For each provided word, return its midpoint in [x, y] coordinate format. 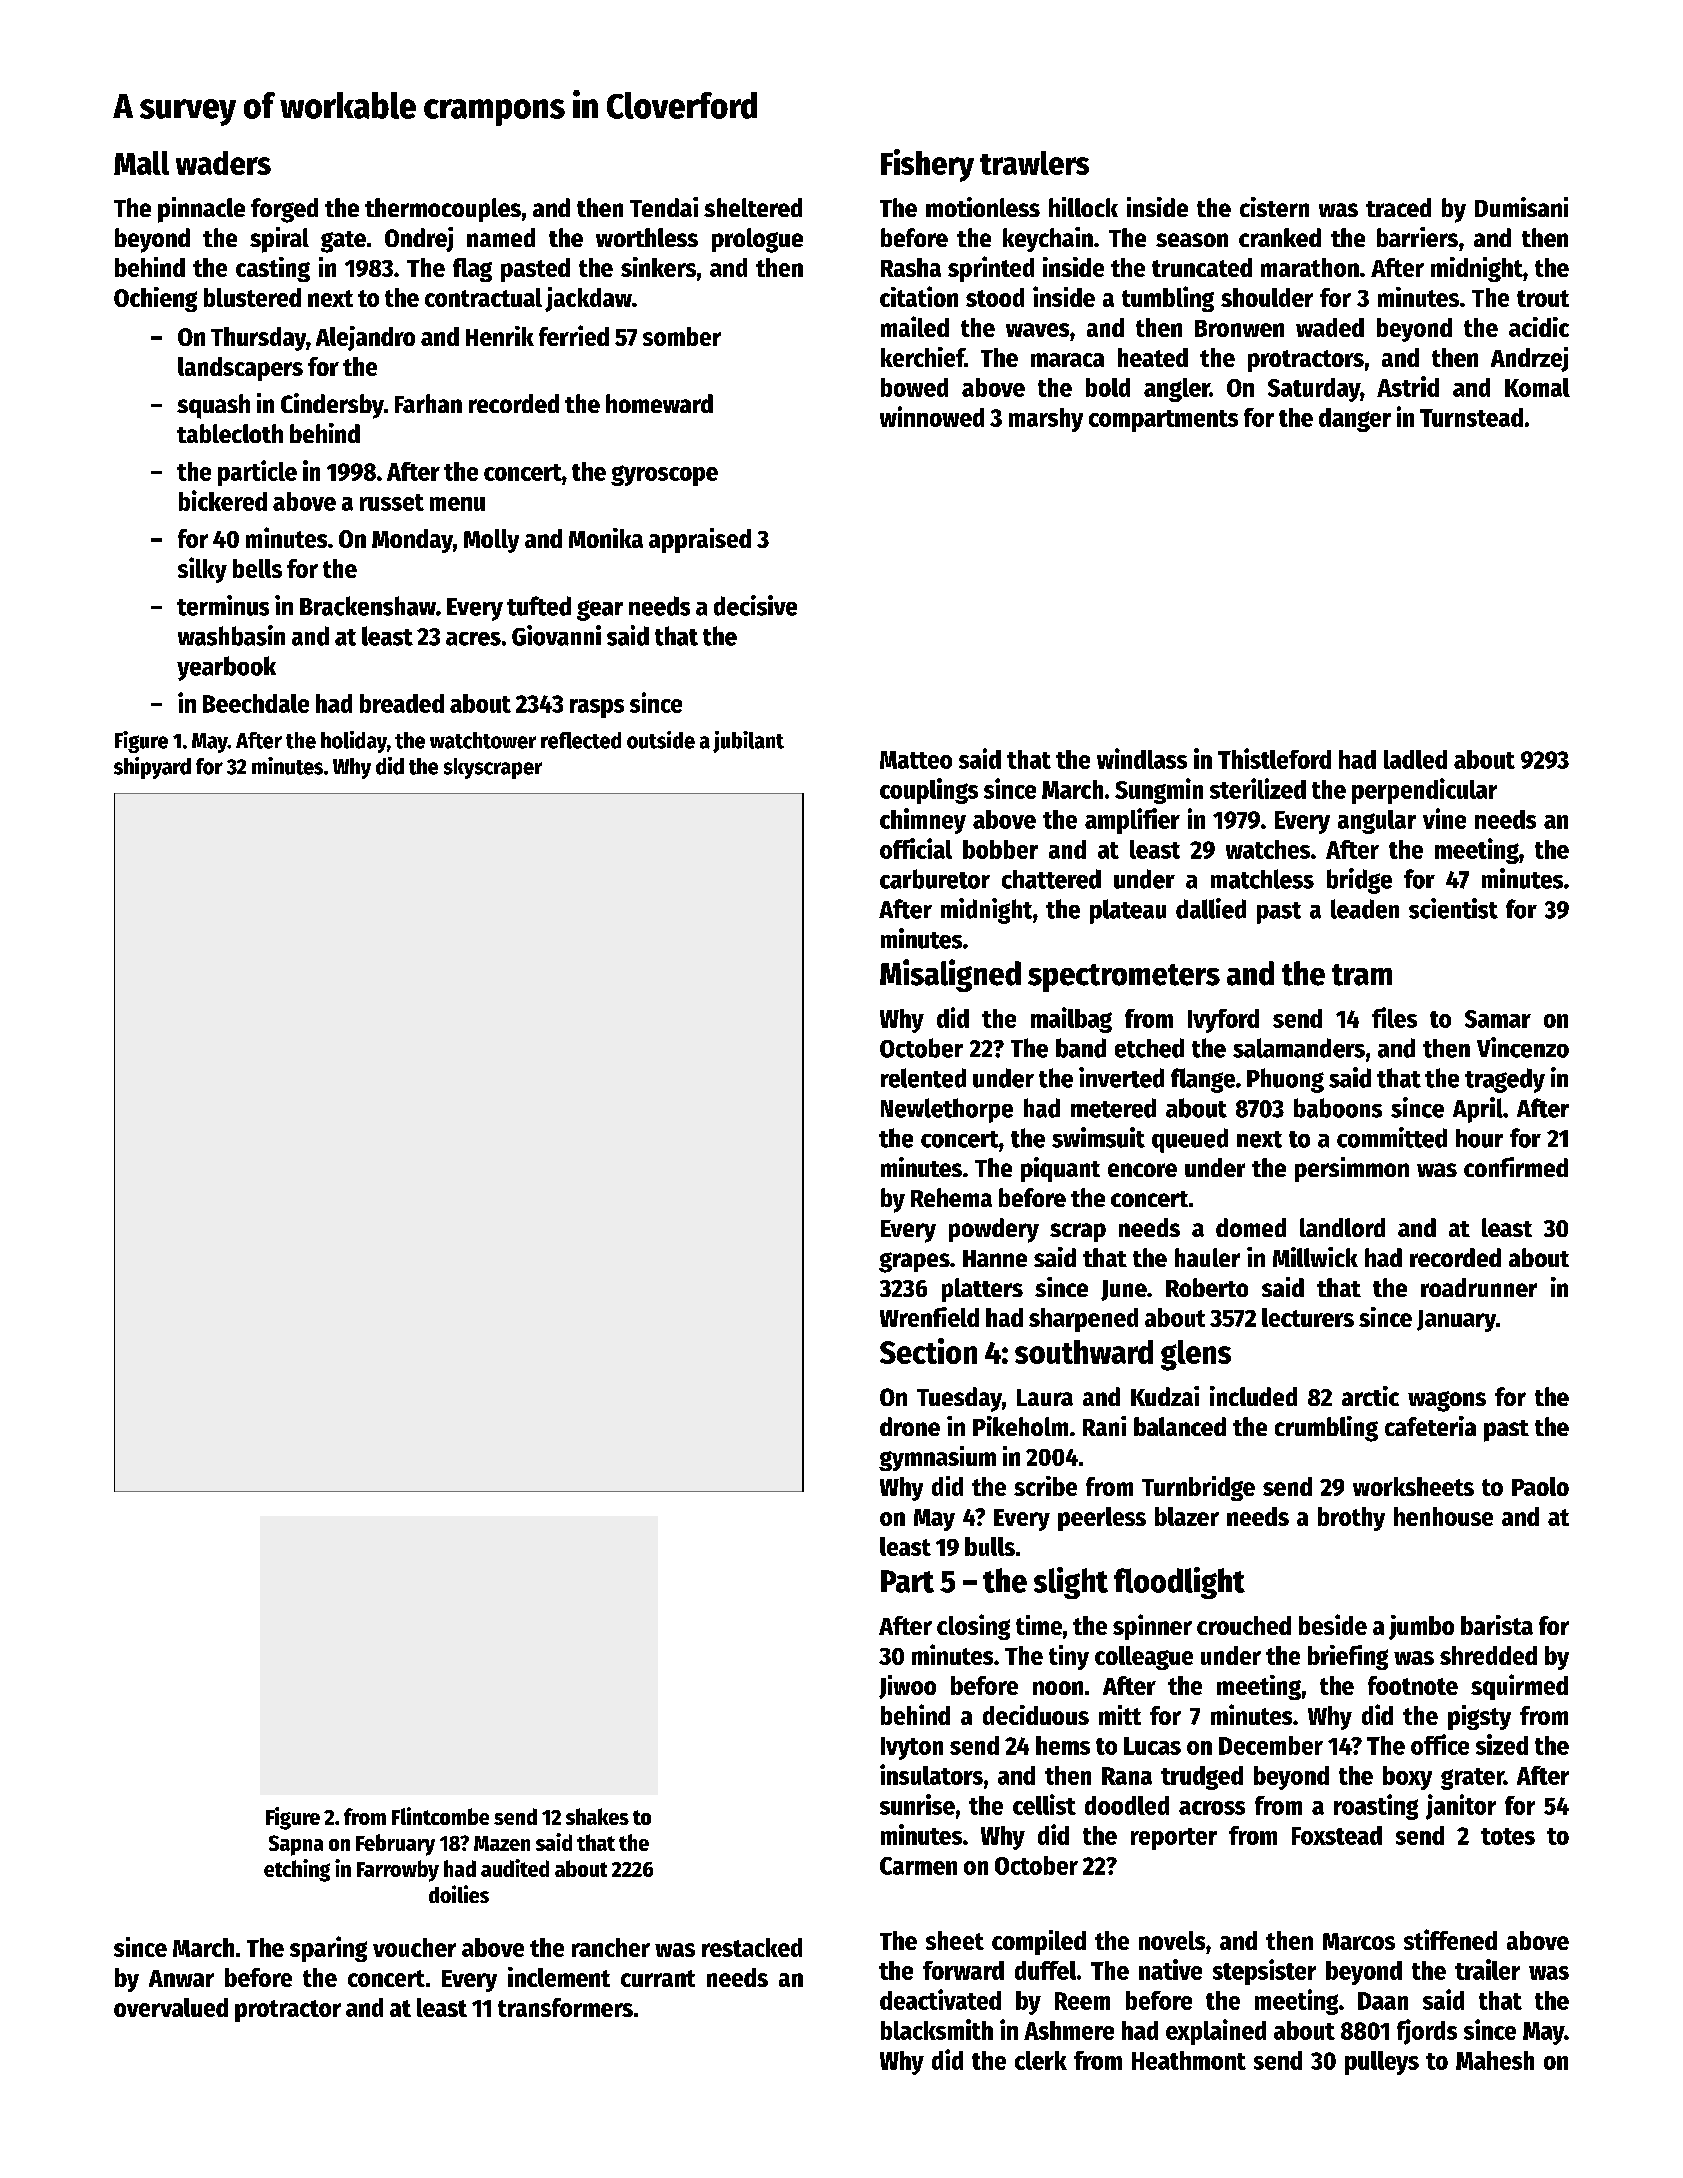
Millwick [1315, 1257]
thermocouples [443, 210]
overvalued [171, 2007]
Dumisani [1521, 207]
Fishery [927, 165]
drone [910, 1426]
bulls [990, 1546]
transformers [565, 2007]
